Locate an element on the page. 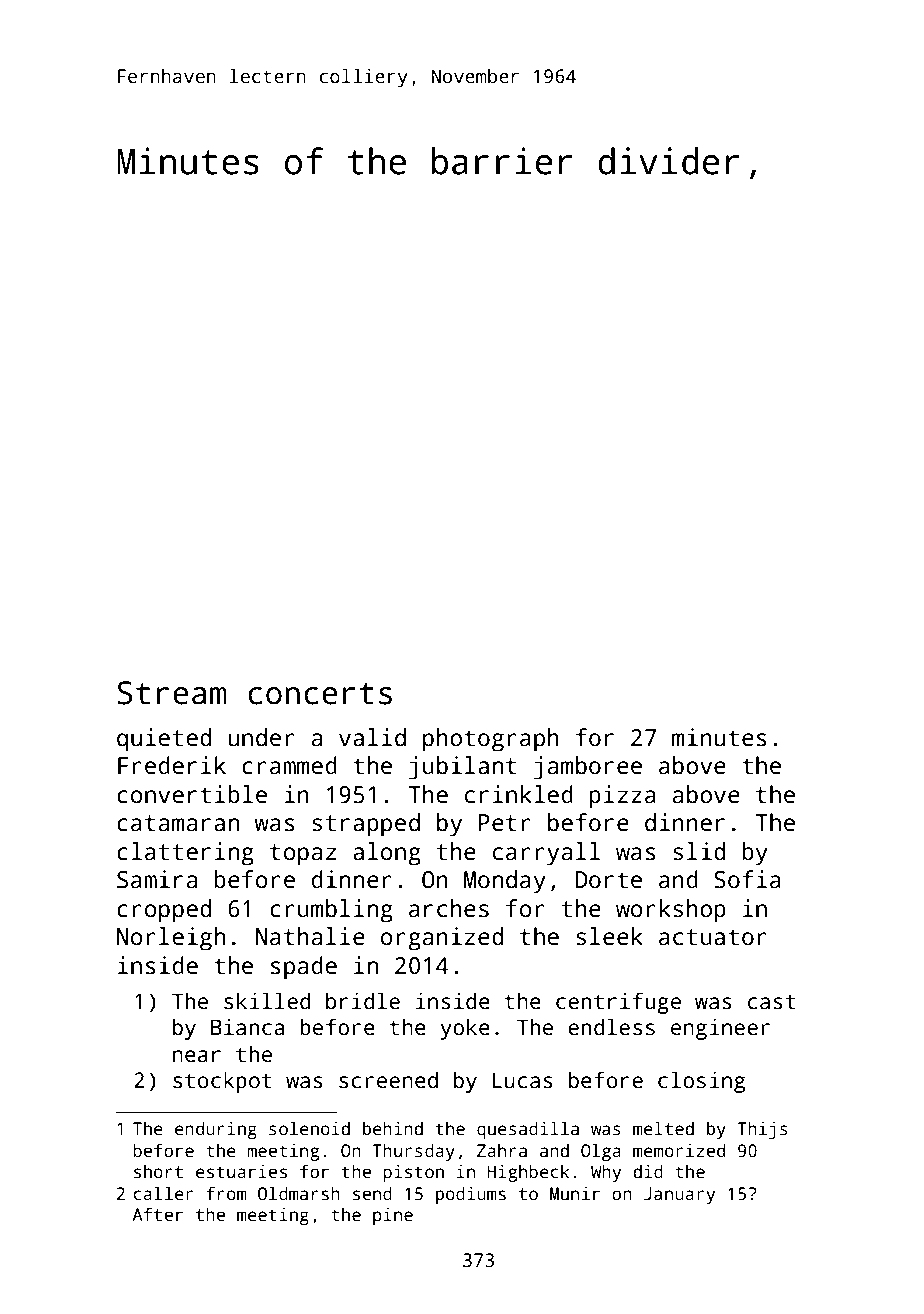  valid is located at coordinates (372, 737).
